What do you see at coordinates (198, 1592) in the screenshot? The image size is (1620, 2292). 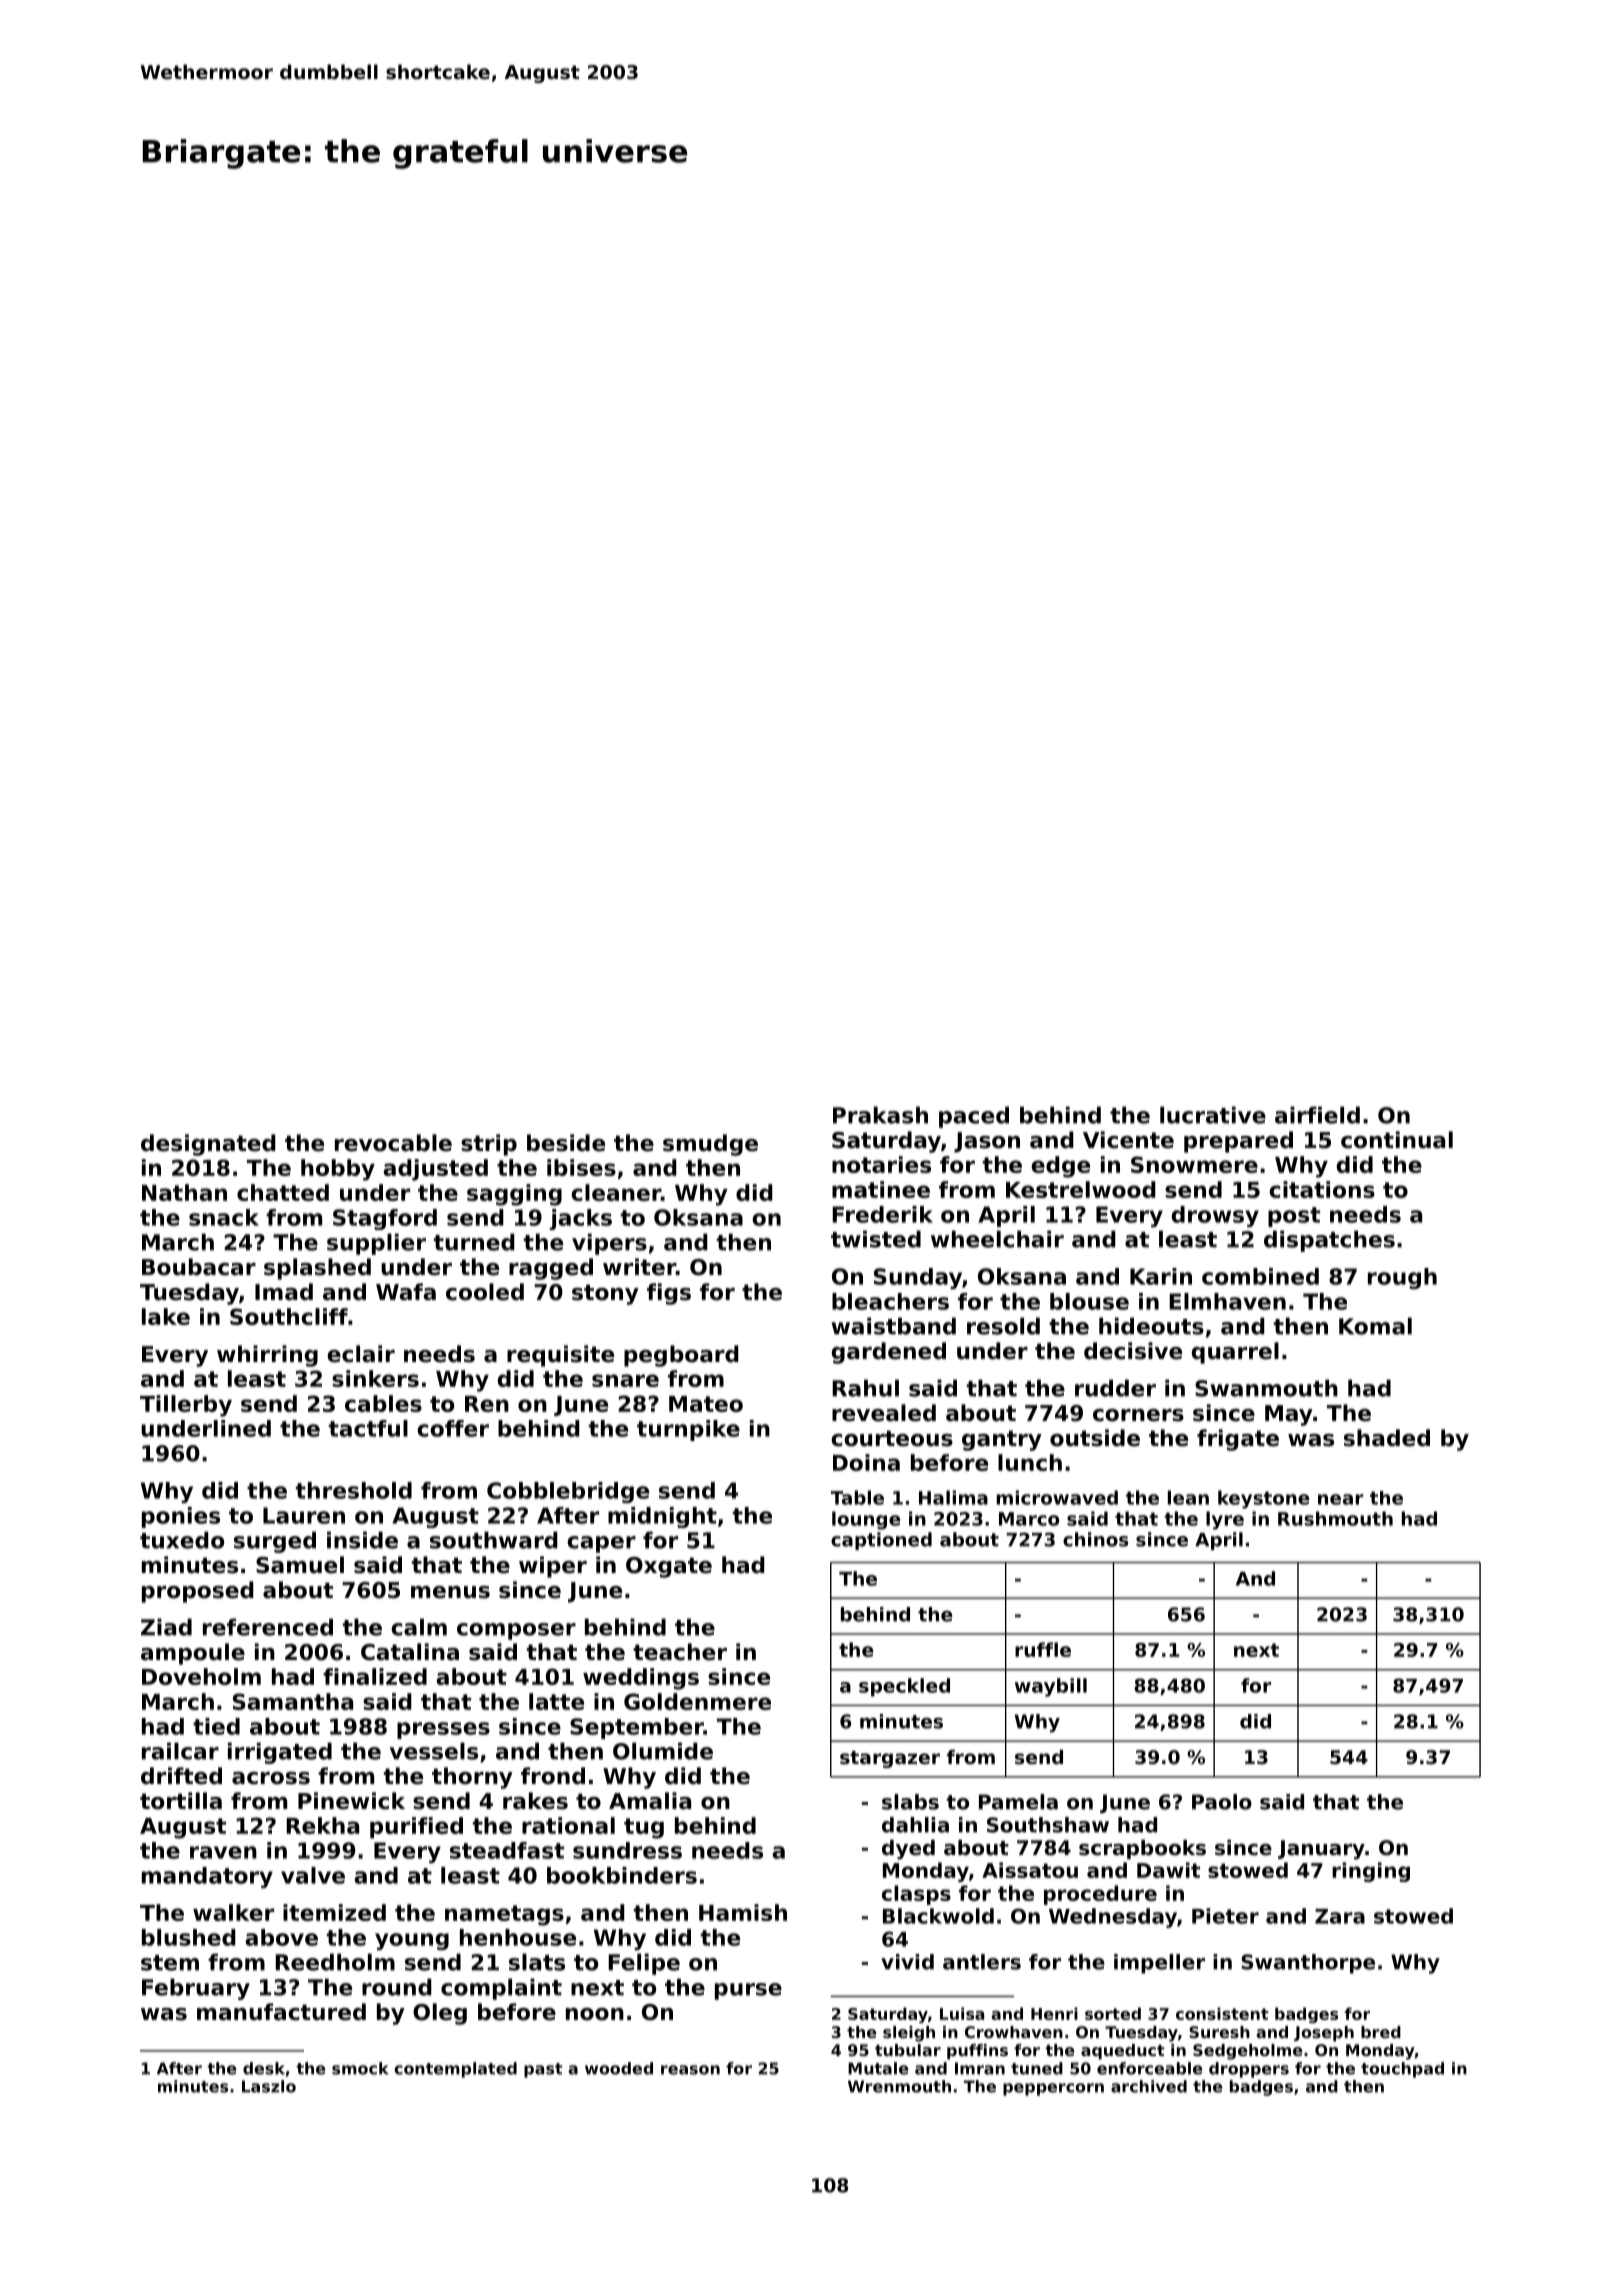 I see `proposed` at bounding box center [198, 1592].
